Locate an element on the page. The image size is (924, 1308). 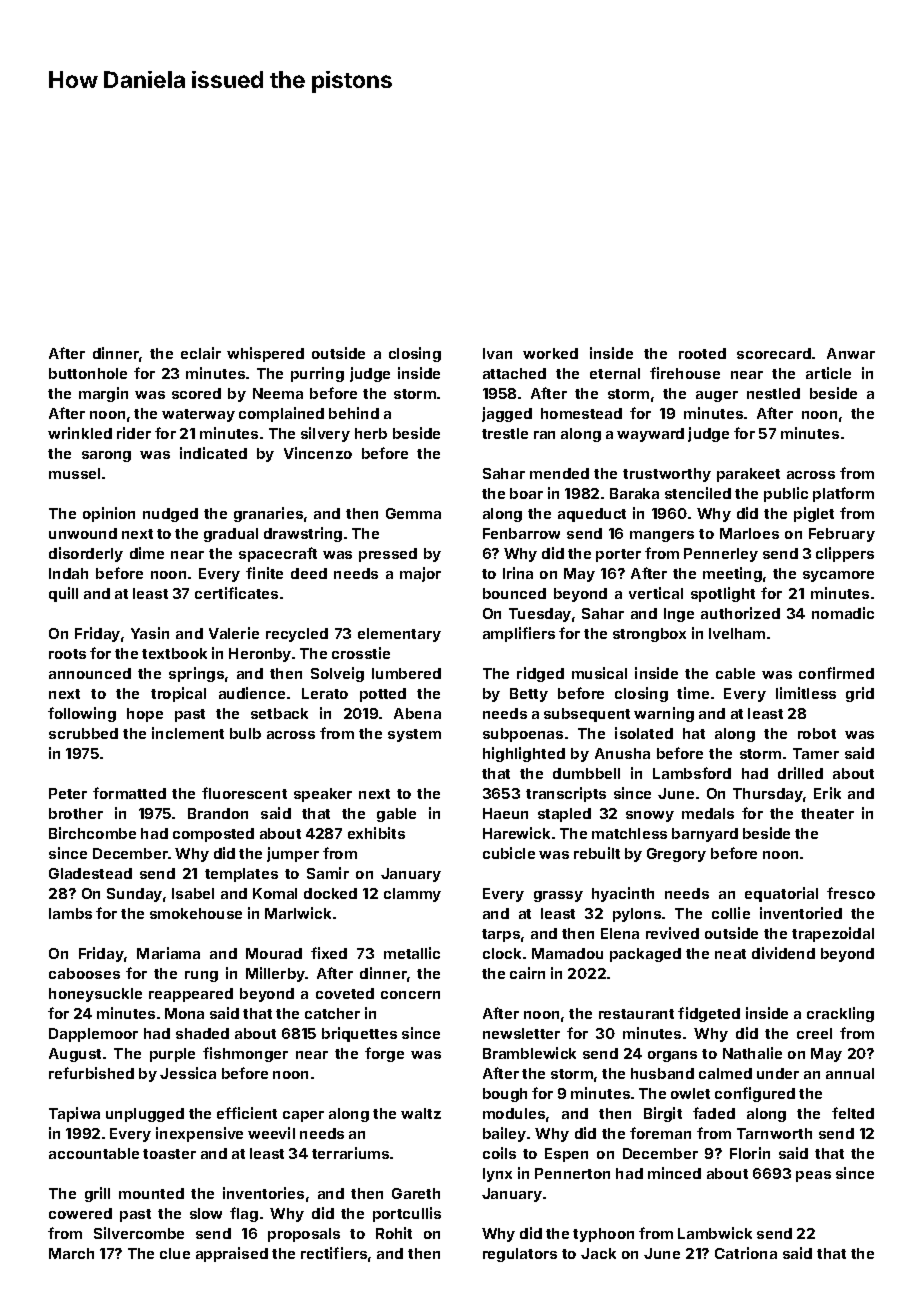
Gemma is located at coordinates (413, 513).
